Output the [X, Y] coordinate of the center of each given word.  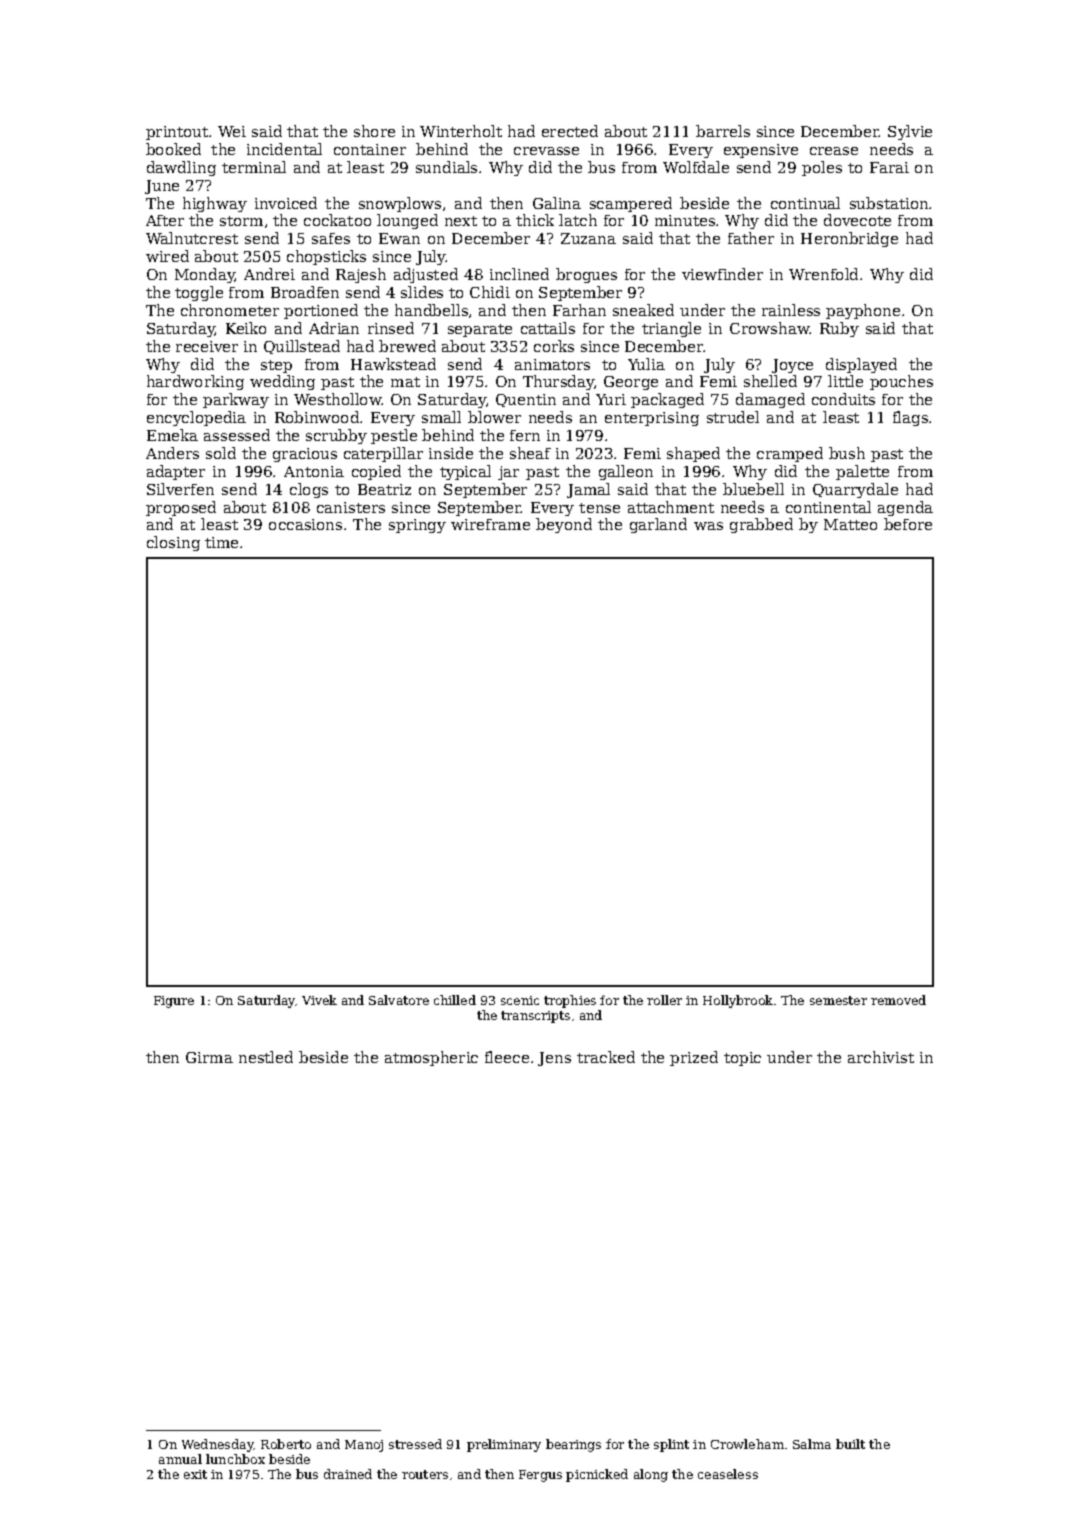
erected [570, 131]
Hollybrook [738, 1001]
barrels [723, 131]
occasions [305, 524]
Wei [232, 131]
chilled [455, 1000]
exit [195, 1474]
